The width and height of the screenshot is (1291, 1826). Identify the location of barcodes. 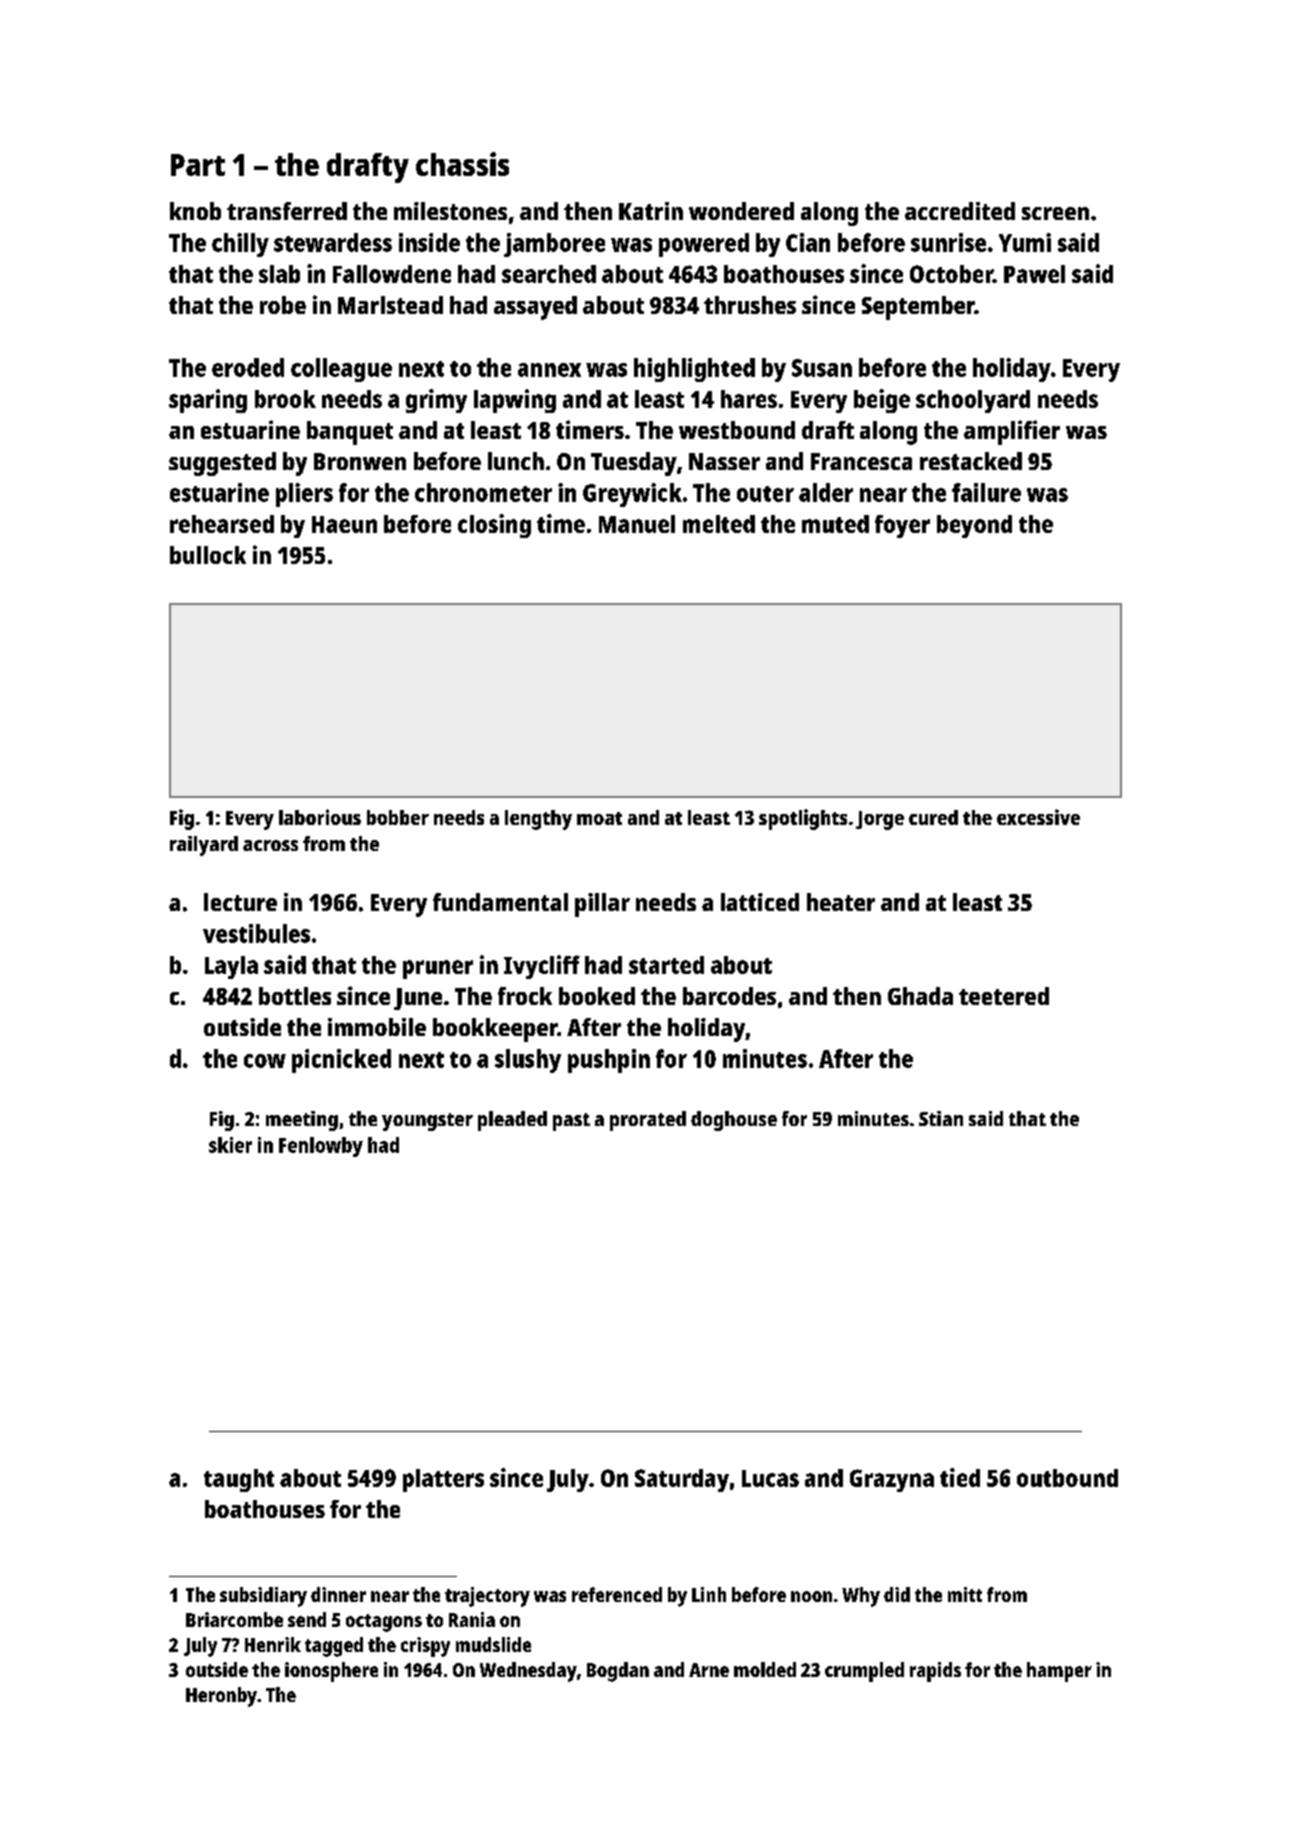
(729, 996).
